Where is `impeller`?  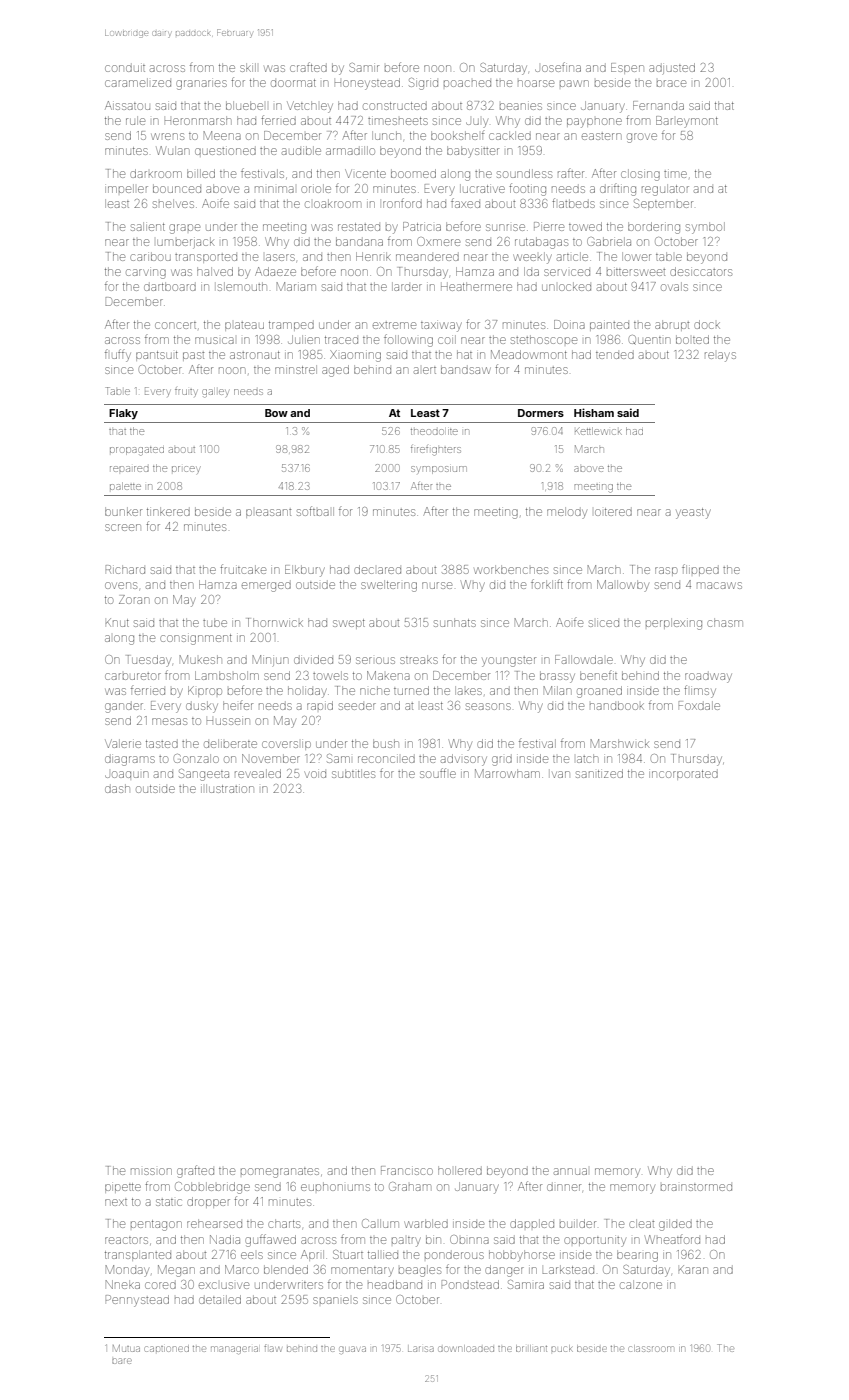
impeller is located at coordinates (126, 188).
